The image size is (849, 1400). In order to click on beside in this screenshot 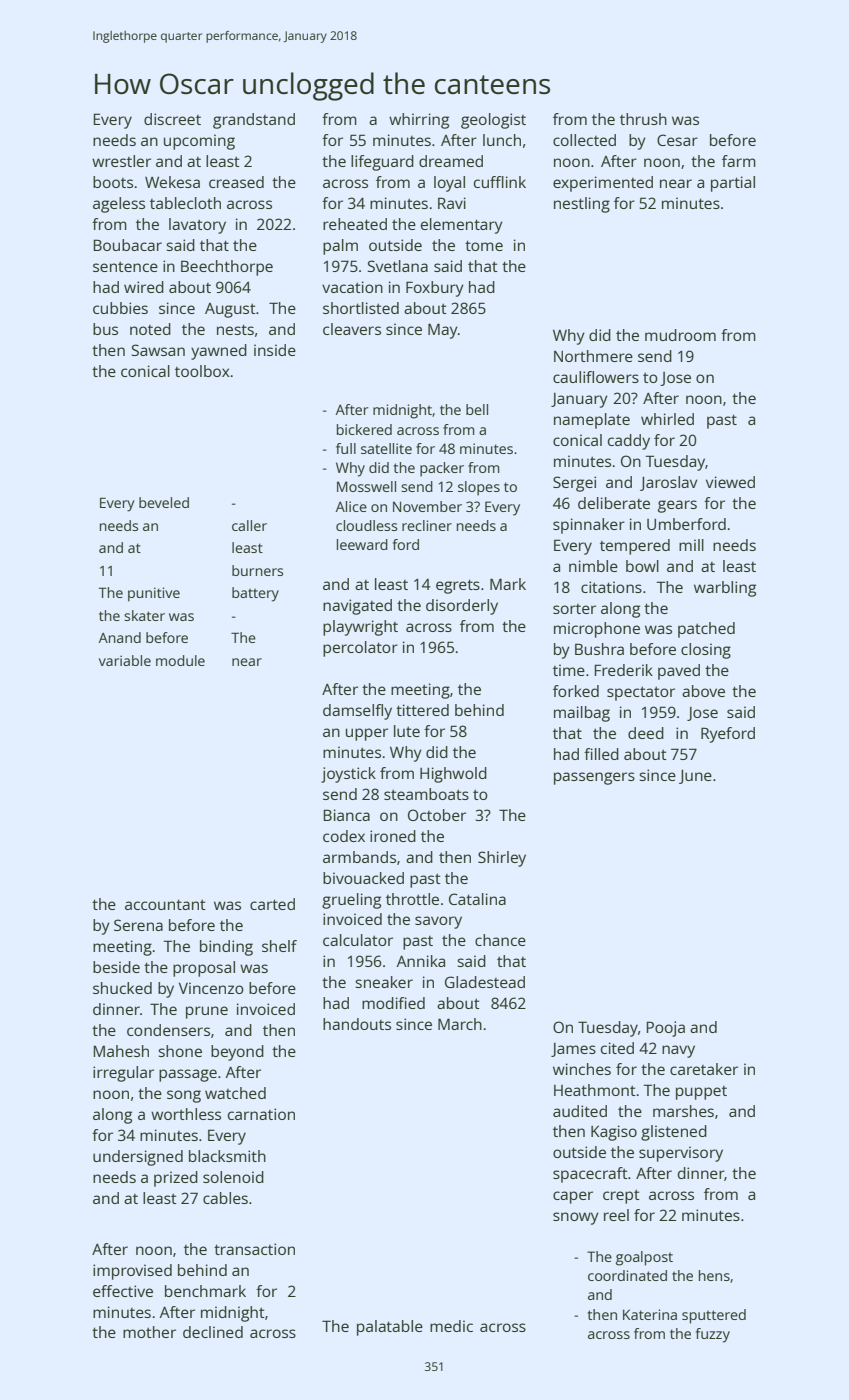, I will do `click(116, 967)`.
